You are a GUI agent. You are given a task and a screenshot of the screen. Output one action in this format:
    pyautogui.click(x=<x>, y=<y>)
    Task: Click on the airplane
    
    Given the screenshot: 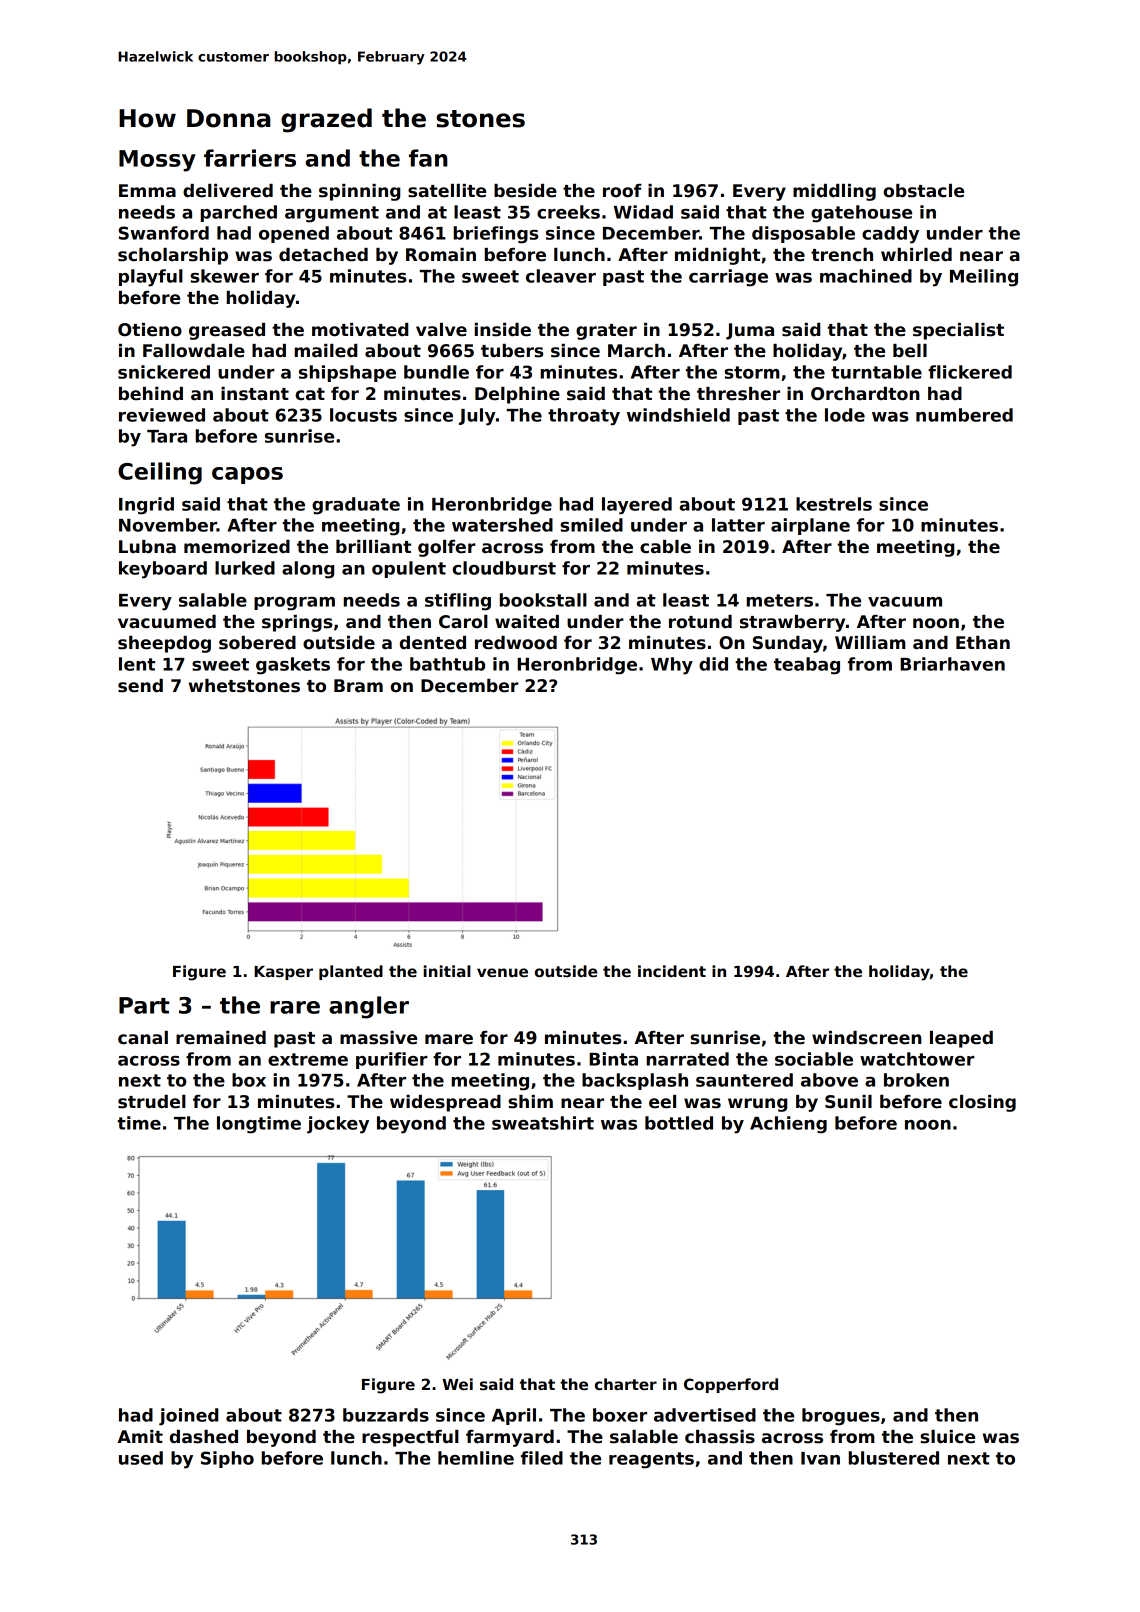 What is the action you would take?
    pyautogui.click(x=810, y=526)
